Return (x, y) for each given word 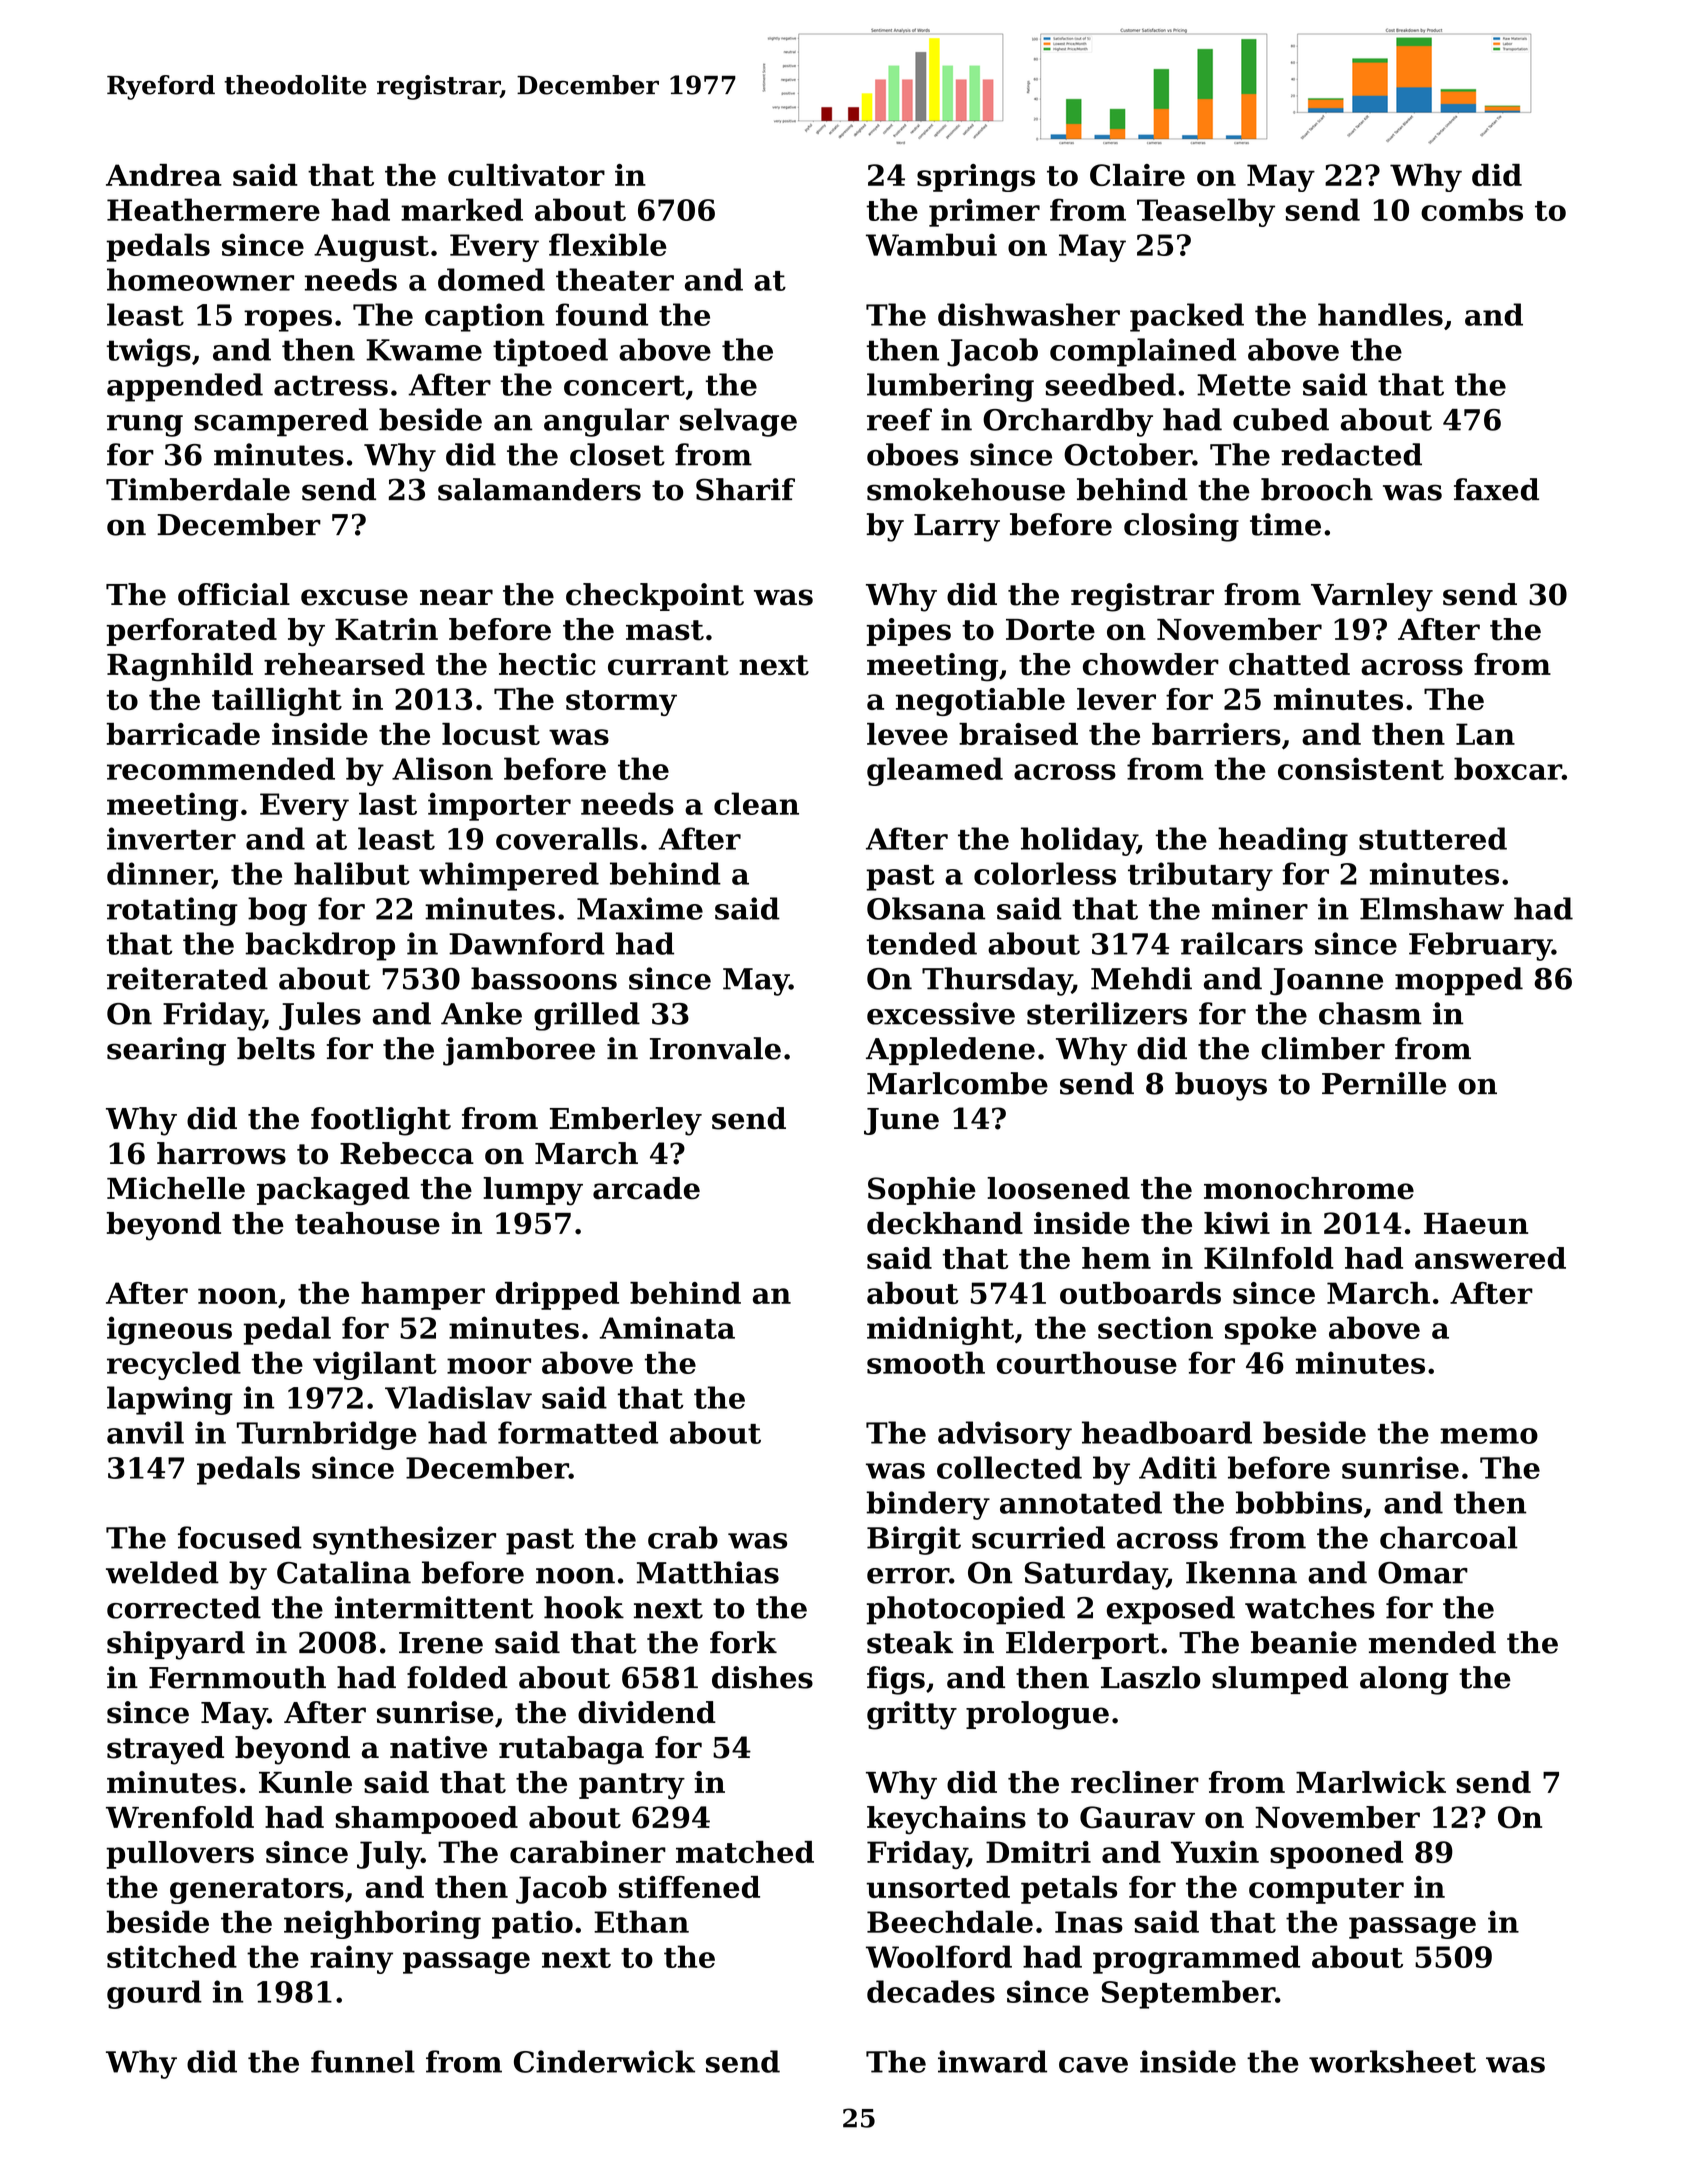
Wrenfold (180, 1817)
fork (743, 1642)
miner (1260, 908)
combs (1472, 209)
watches (1310, 1607)
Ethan (641, 1921)
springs (976, 178)
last (388, 803)
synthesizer (404, 1540)
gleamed (935, 771)
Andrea (164, 175)
